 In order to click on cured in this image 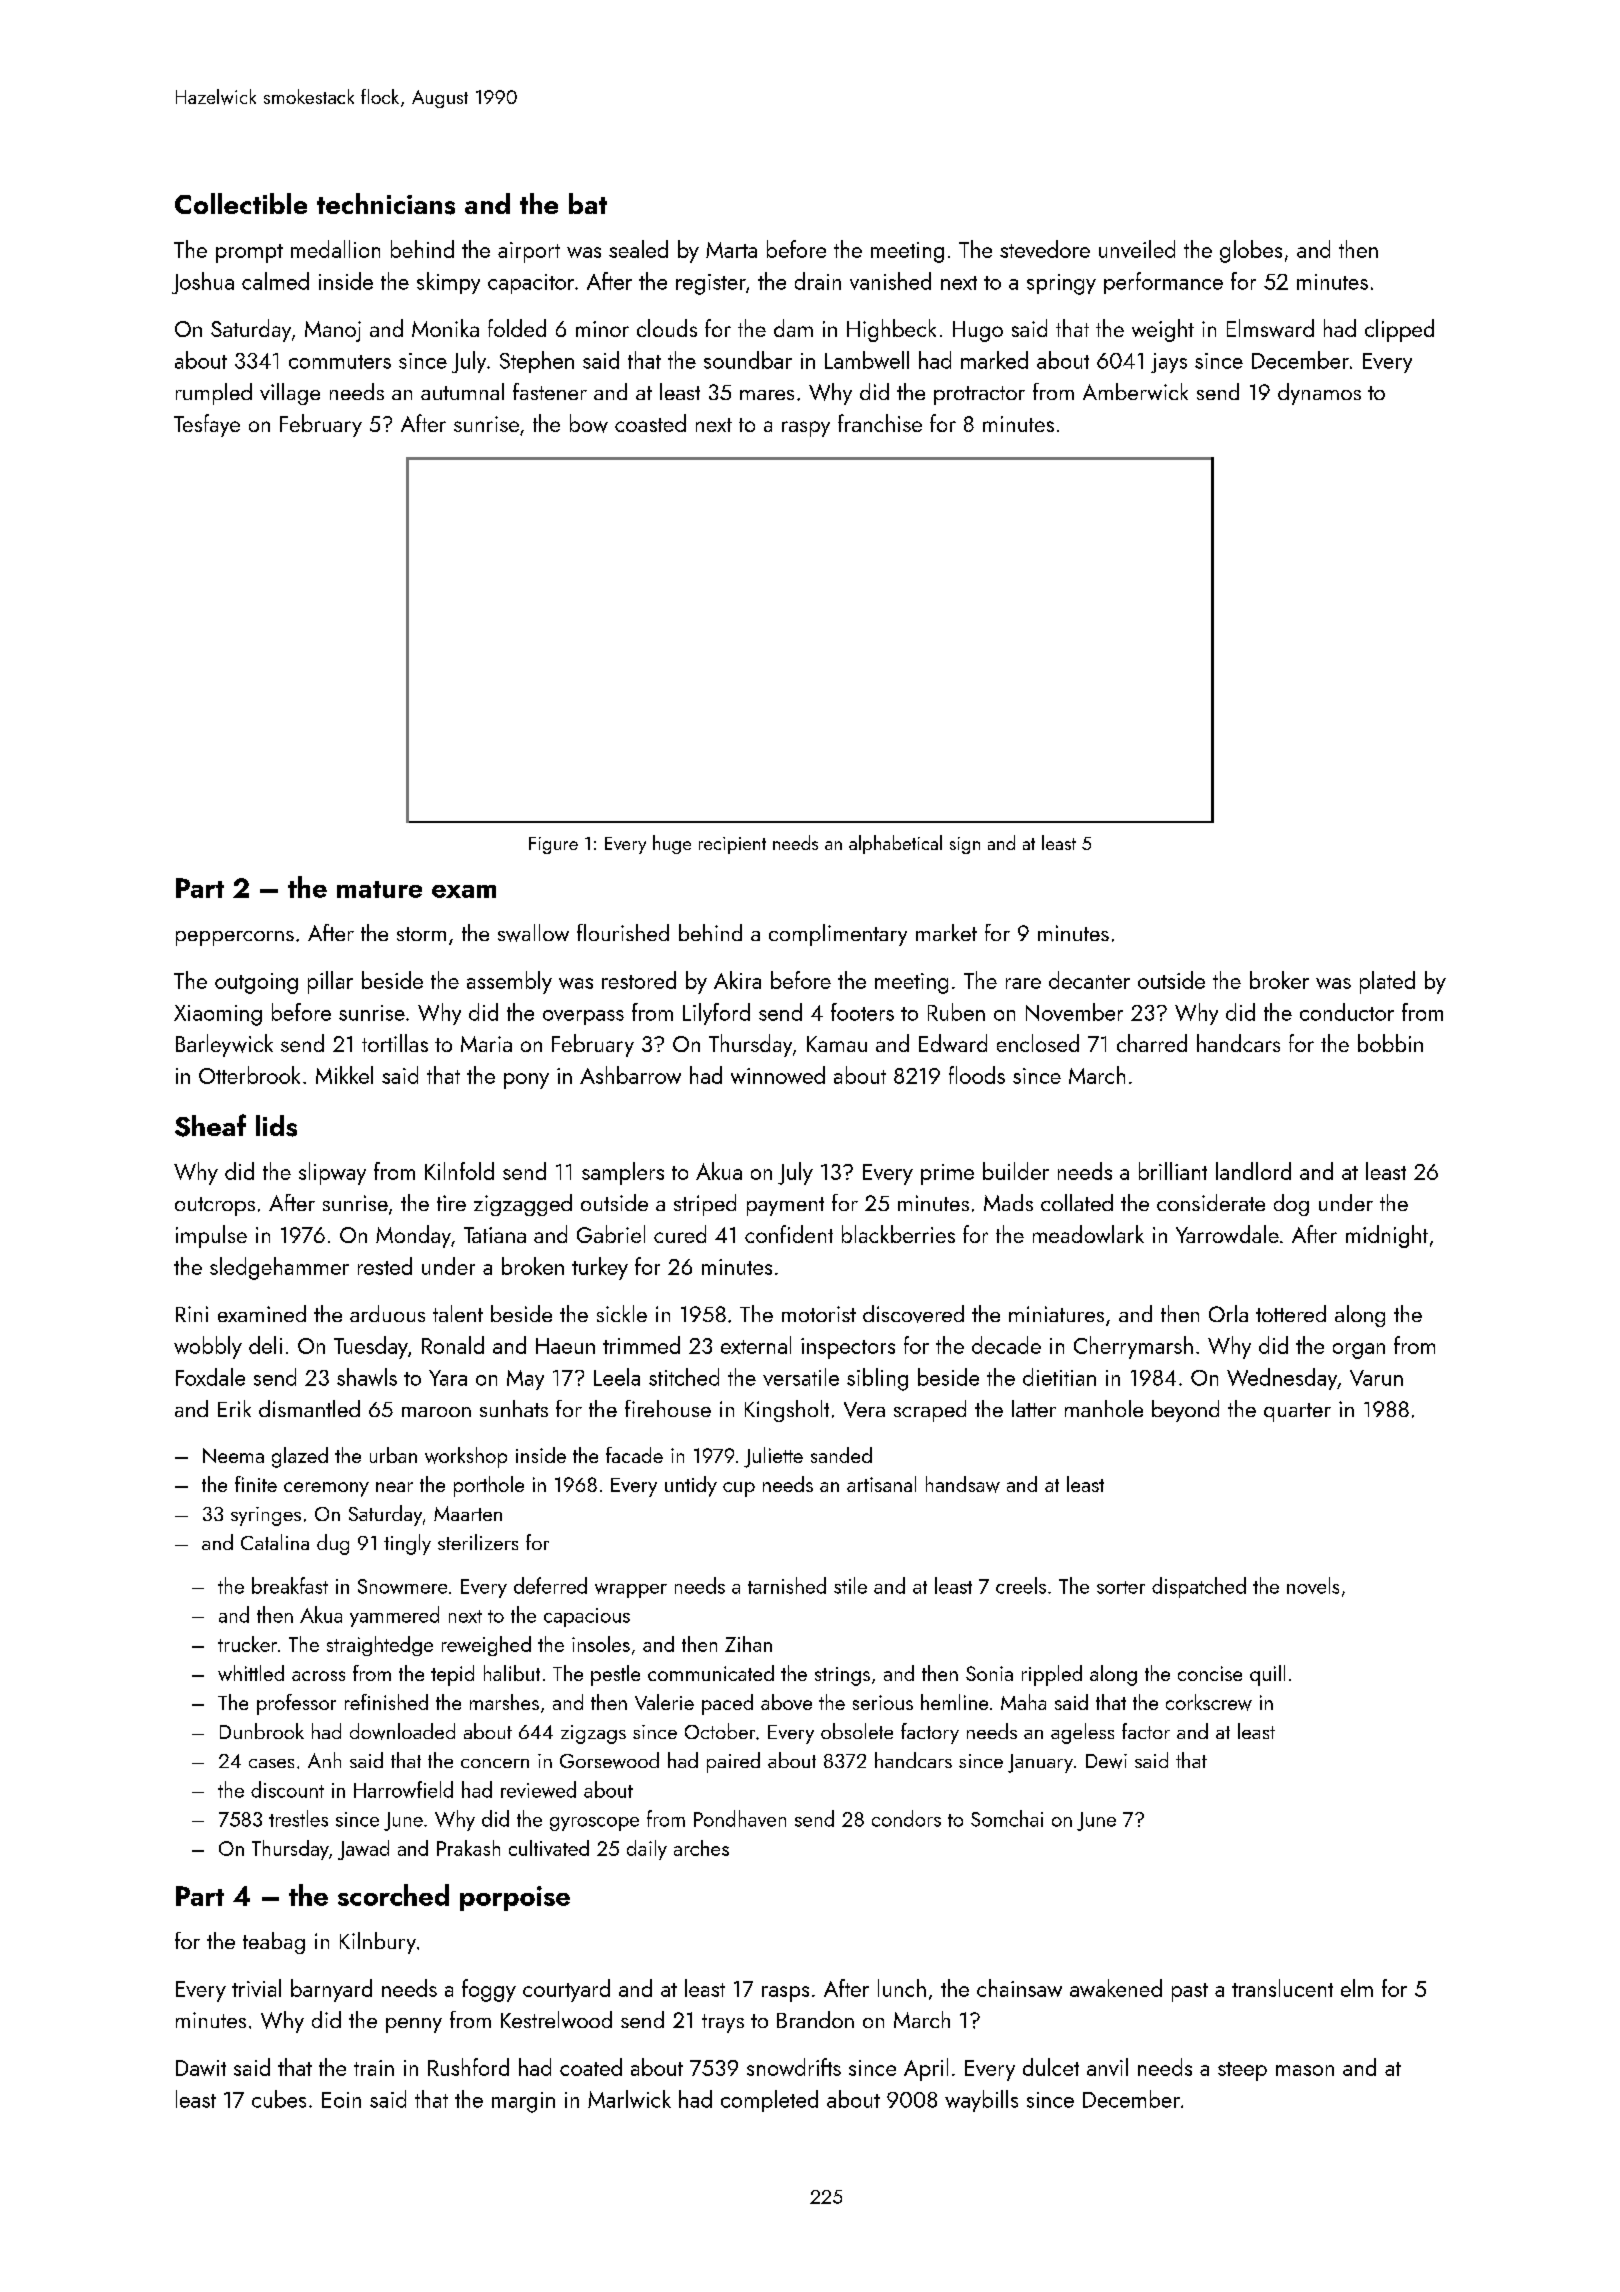, I will do `click(680, 1234)`.
